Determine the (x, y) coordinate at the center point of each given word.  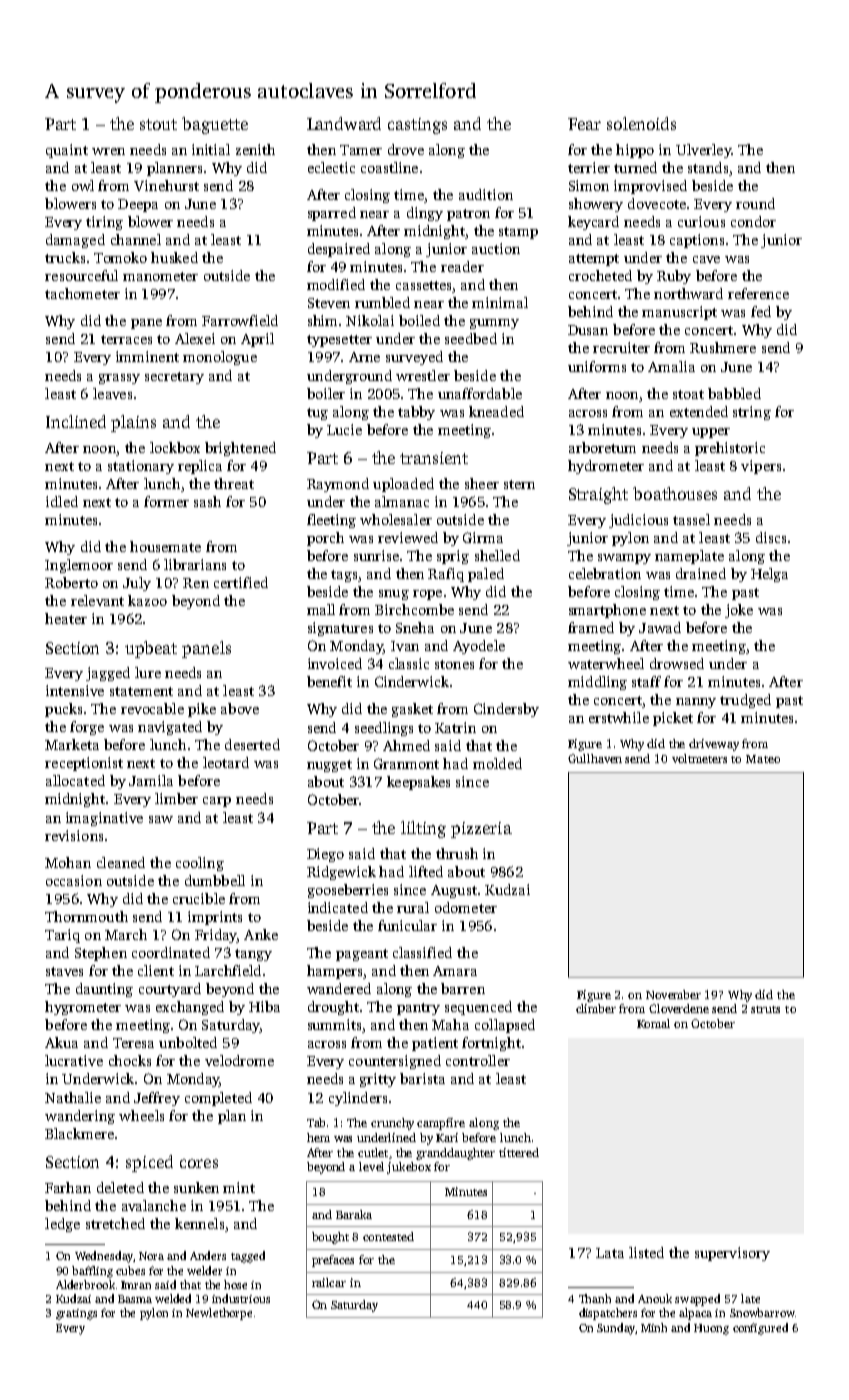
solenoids (641, 123)
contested (388, 1236)
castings (417, 126)
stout (158, 124)
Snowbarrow (762, 1312)
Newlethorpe (219, 1314)
